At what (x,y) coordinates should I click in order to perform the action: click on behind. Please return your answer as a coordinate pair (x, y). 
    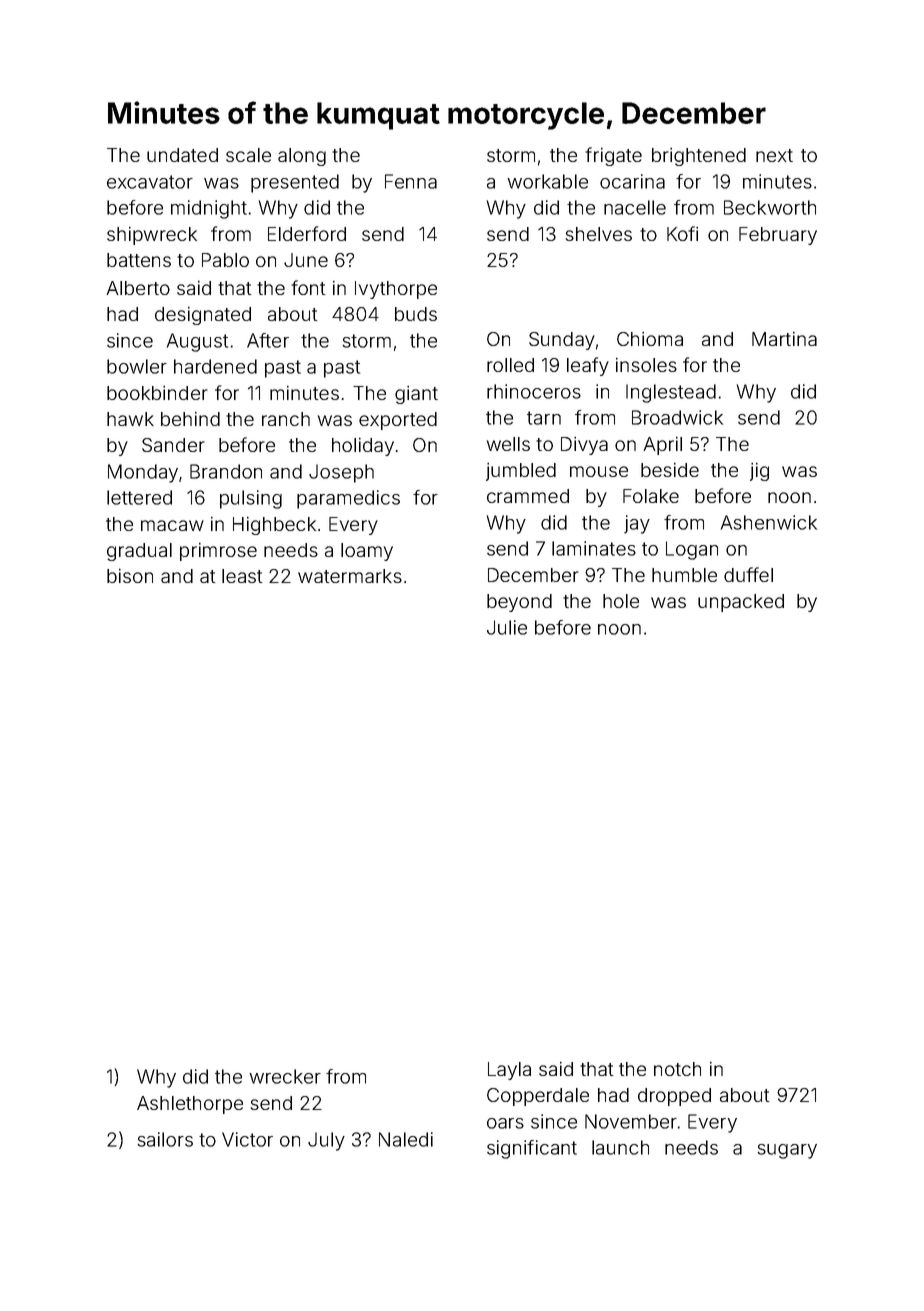
    Looking at the image, I should click on (190, 419).
